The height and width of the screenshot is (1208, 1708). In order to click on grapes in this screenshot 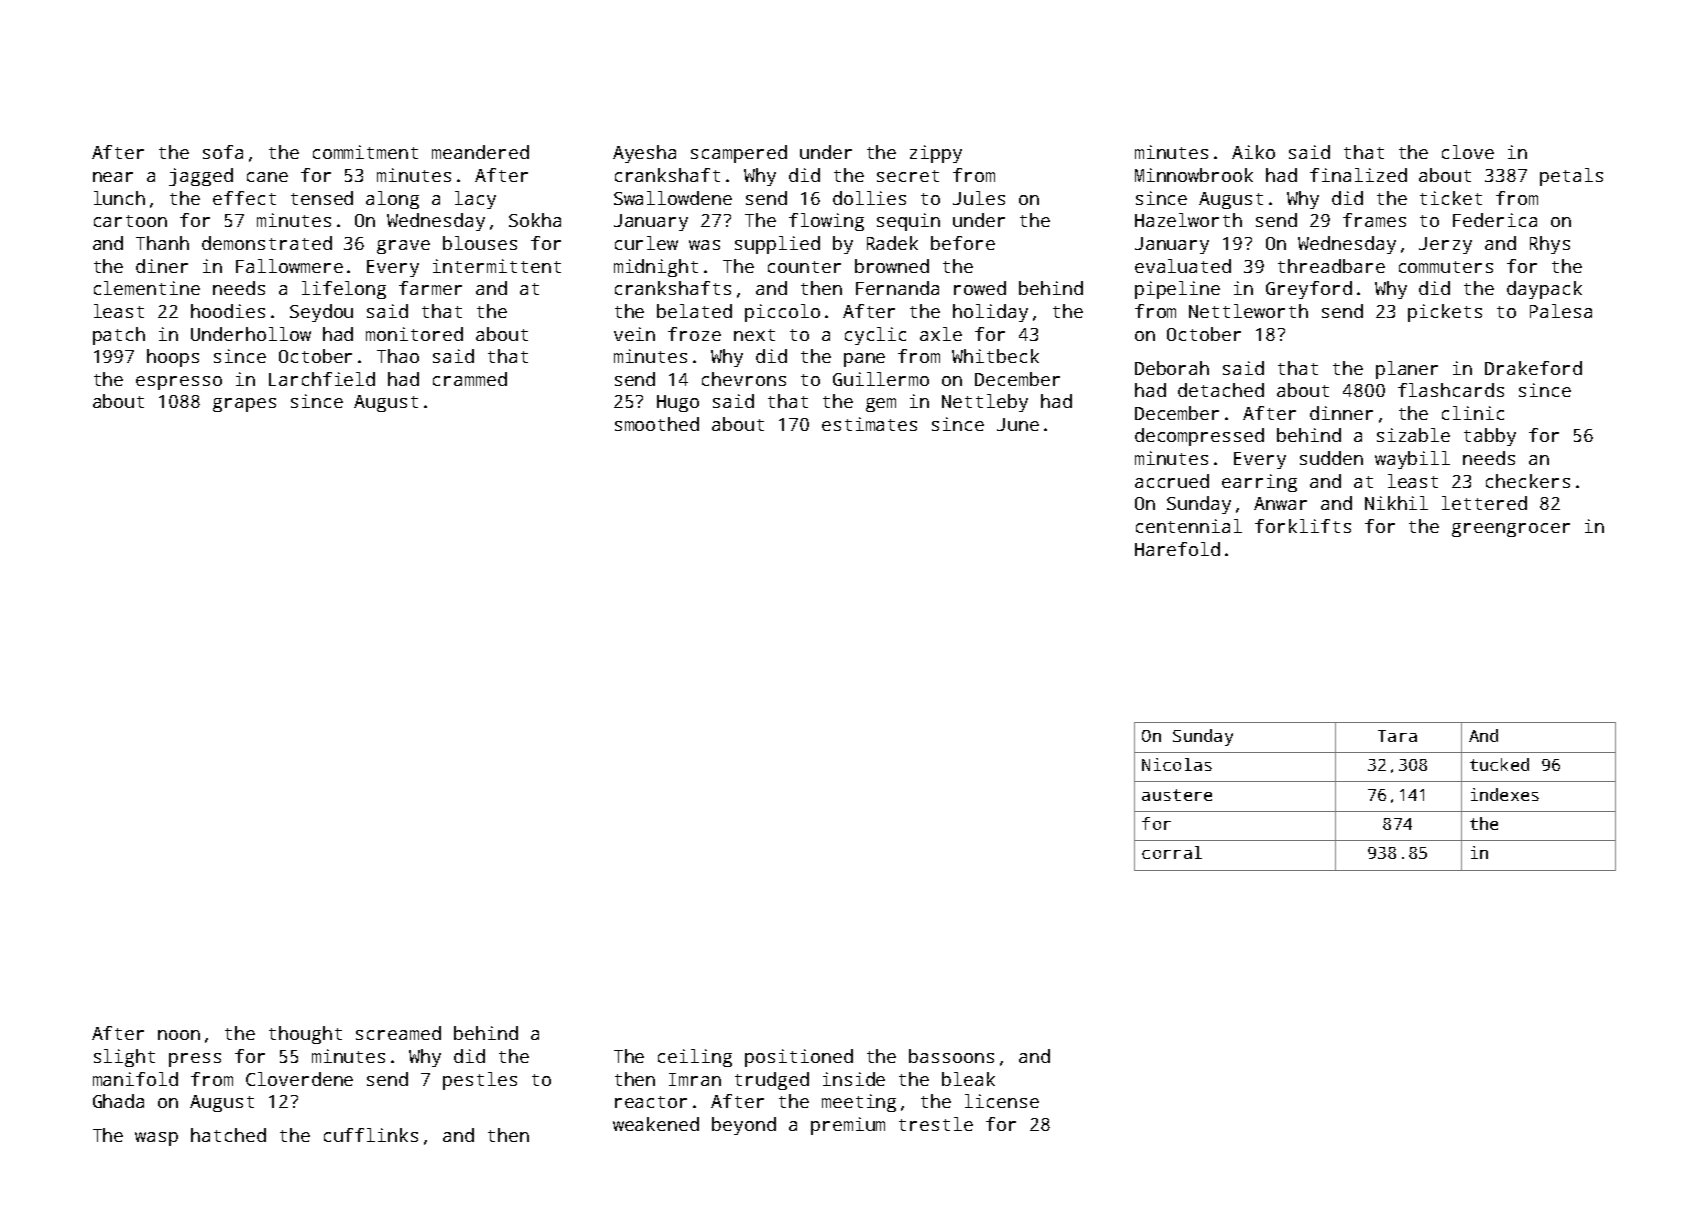, I will do `click(244, 405)`.
